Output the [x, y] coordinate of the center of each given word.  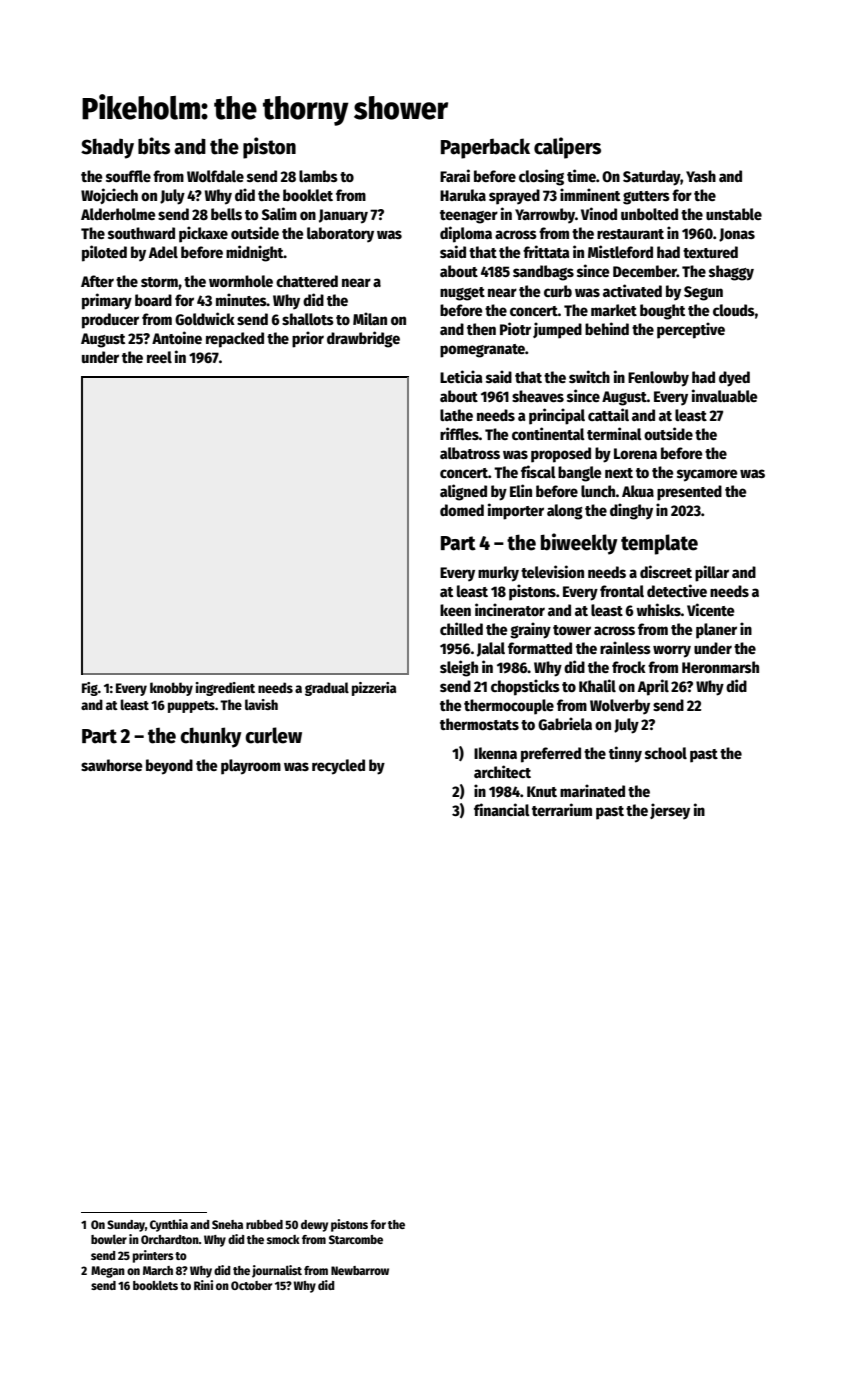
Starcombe [356, 1239]
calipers [567, 148]
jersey [670, 811]
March [158, 1270]
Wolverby [620, 707]
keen [455, 610]
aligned [463, 492]
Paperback [485, 148]
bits [154, 146]
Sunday [126, 1226]
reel [159, 357]
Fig [90, 689]
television [552, 571]
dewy [314, 1226]
